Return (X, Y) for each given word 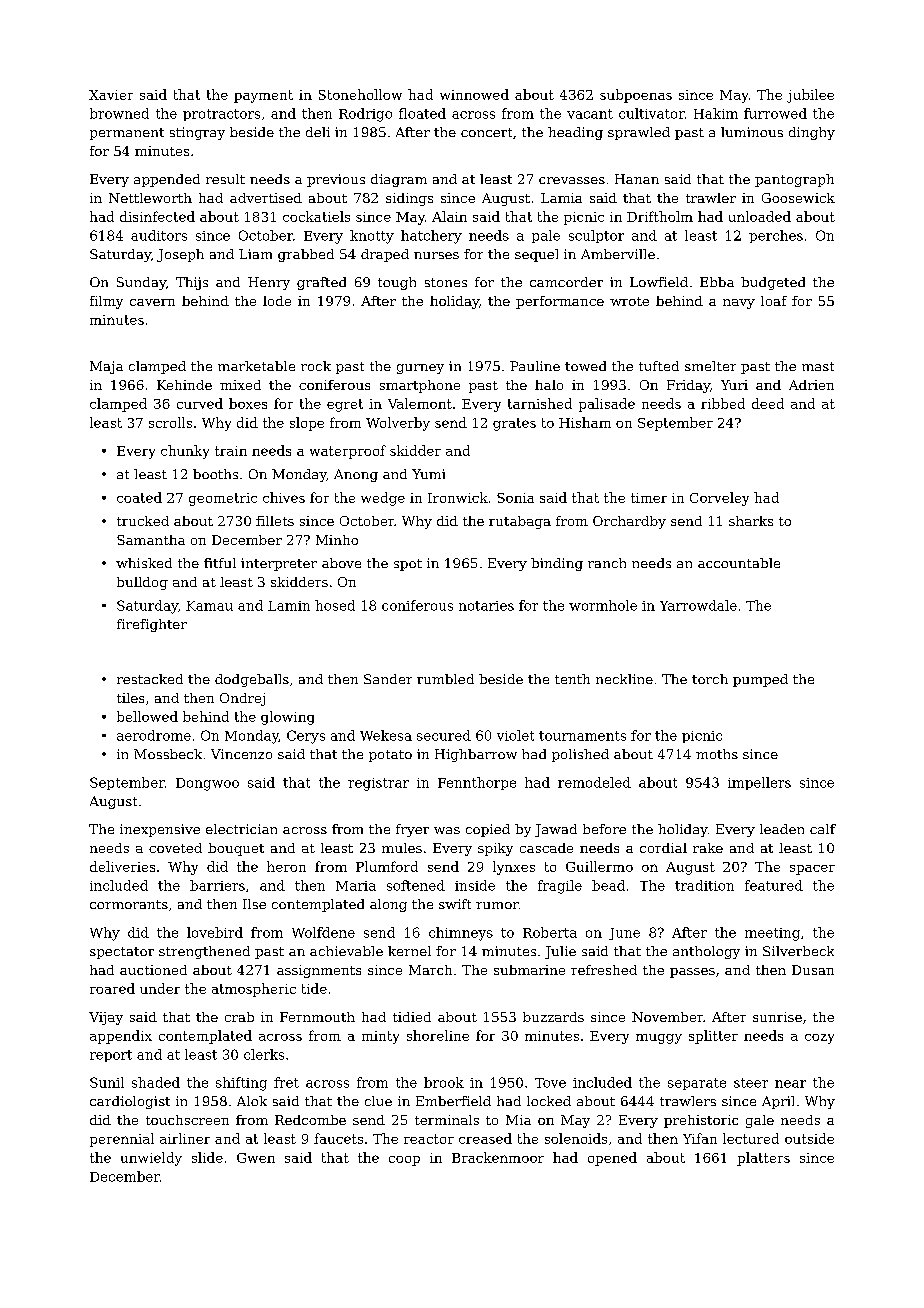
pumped (760, 680)
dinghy (812, 133)
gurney (420, 369)
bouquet (236, 849)
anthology (706, 952)
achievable (346, 951)
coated (139, 497)
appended (167, 180)
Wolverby (398, 424)
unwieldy (151, 1159)
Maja (106, 367)
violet (515, 735)
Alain (449, 216)
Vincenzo (241, 754)
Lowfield (659, 282)
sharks (751, 521)
